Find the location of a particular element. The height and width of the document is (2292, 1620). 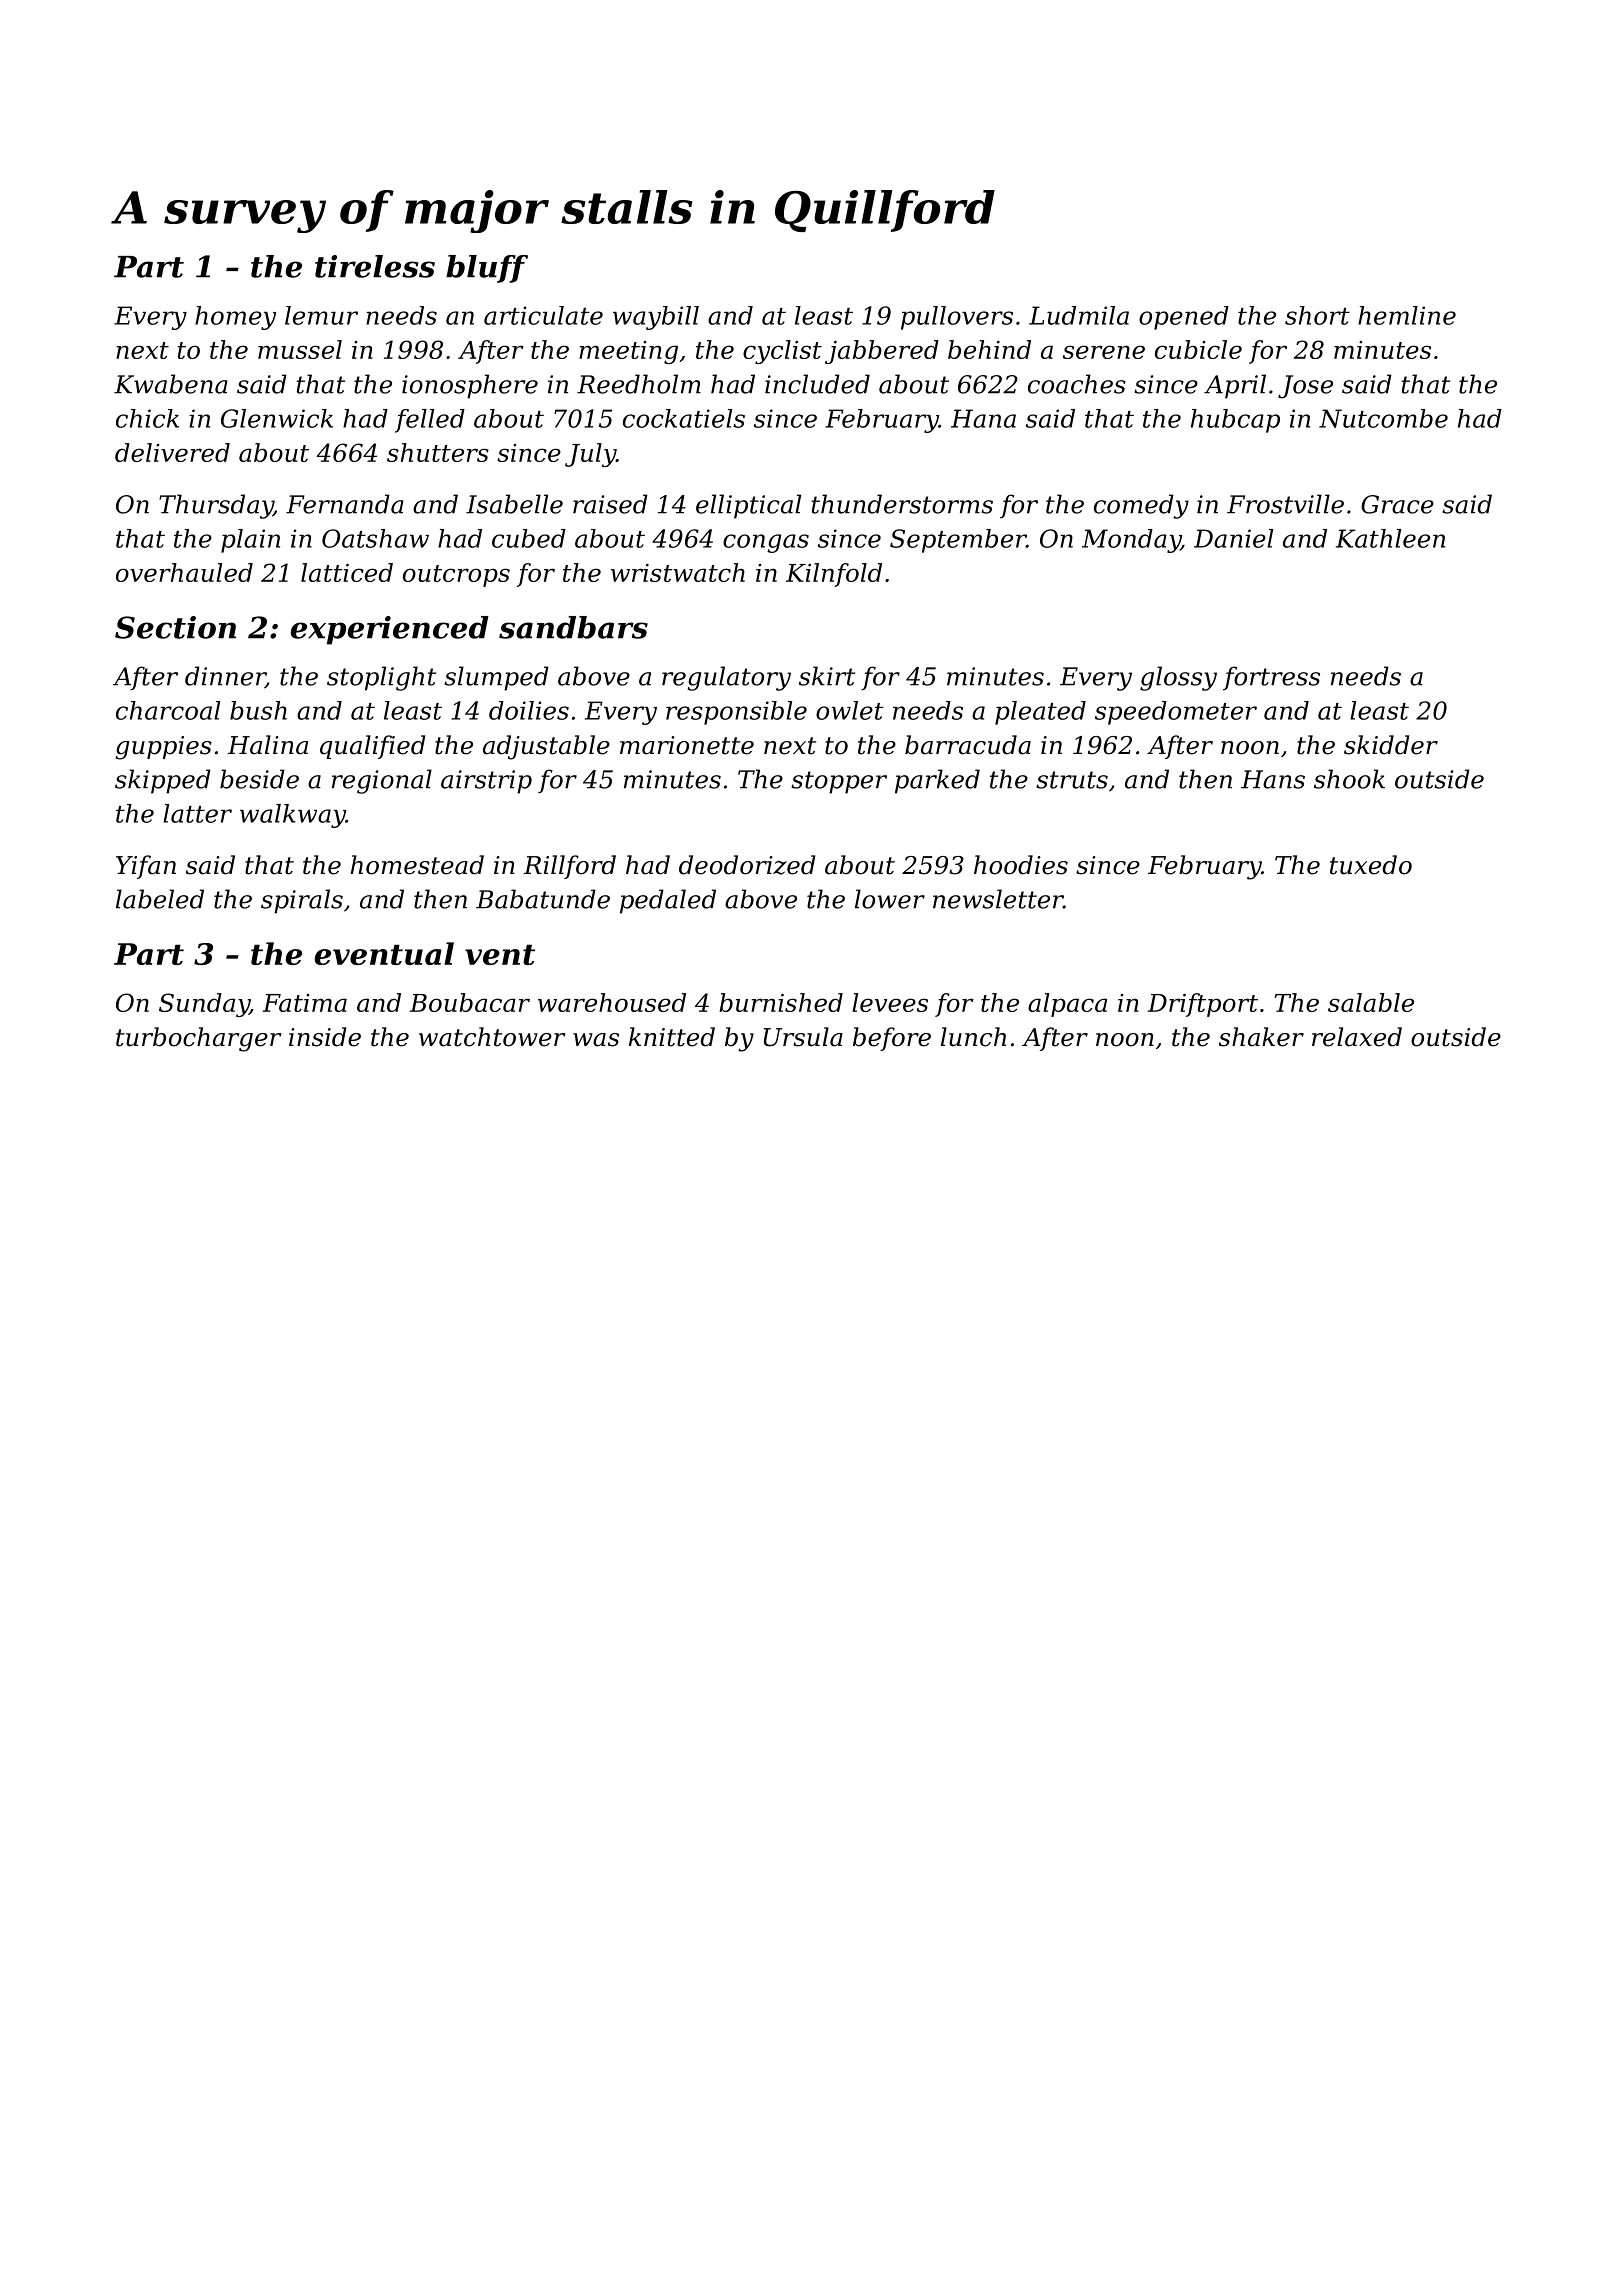

inside is located at coordinates (325, 1037).
